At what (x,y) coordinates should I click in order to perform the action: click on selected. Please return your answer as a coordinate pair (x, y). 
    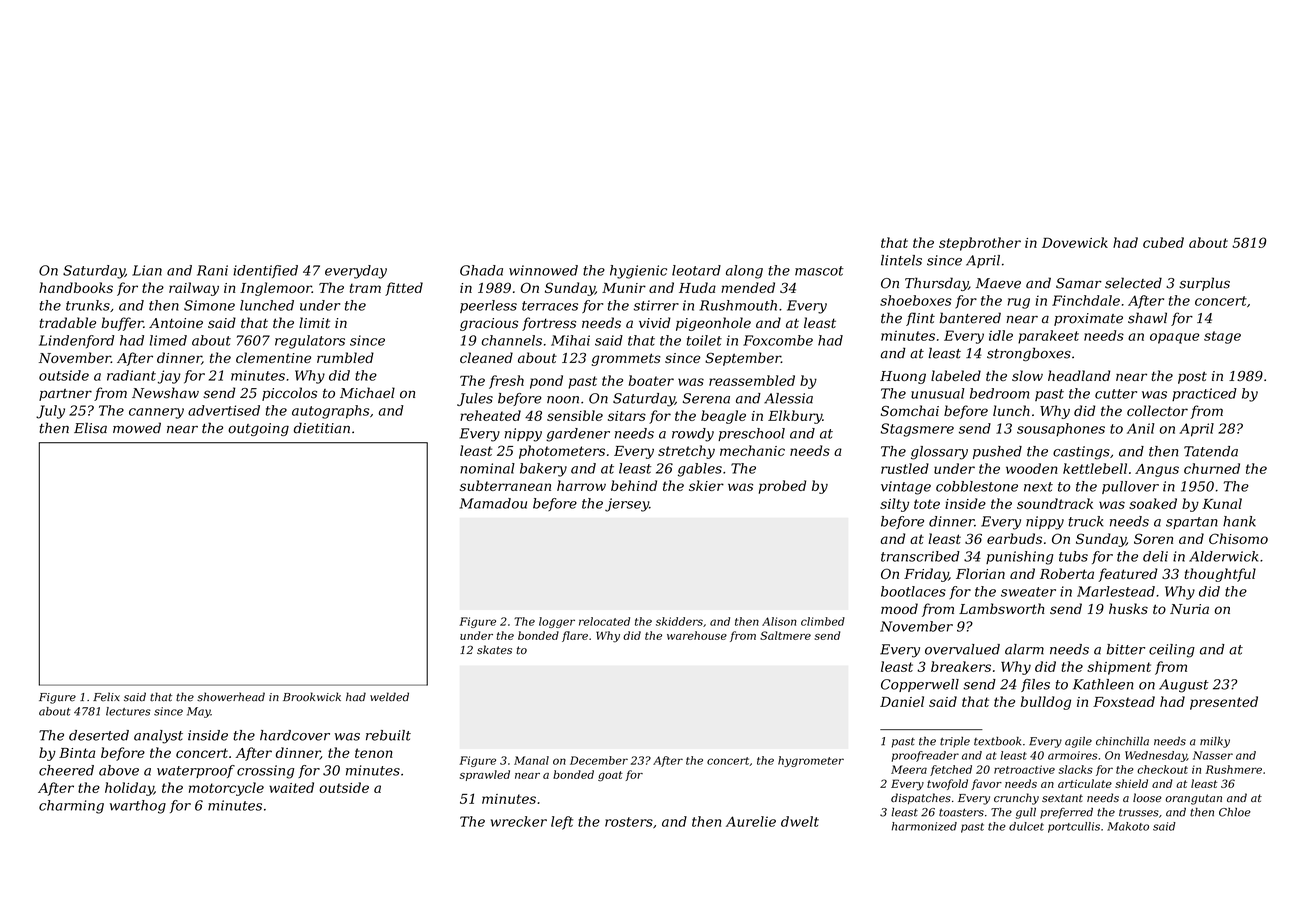
    Looking at the image, I should click on (1133, 283).
